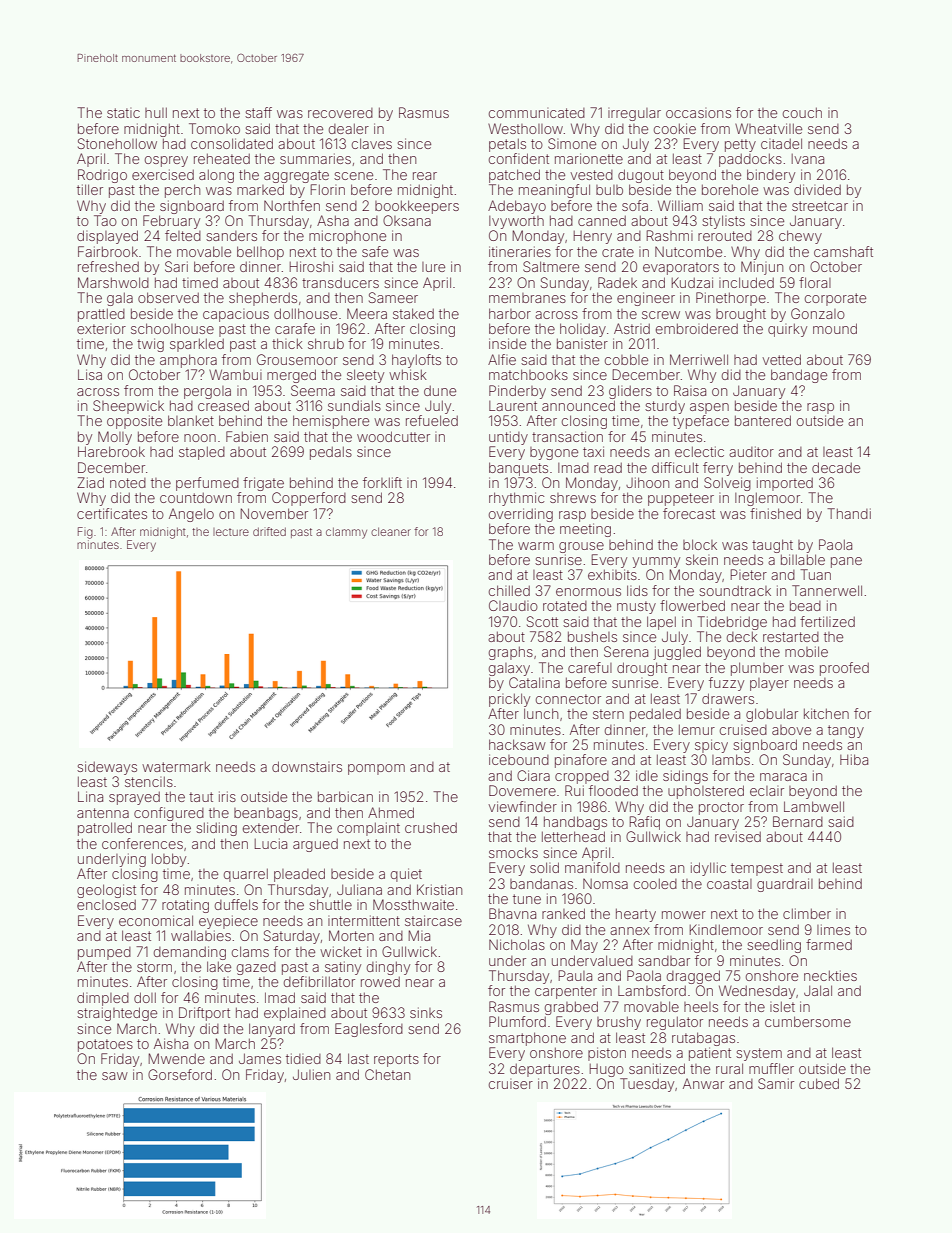 This screenshot has height=1233, width=952. What do you see at coordinates (818, 990) in the screenshot?
I see `Jalal` at bounding box center [818, 990].
